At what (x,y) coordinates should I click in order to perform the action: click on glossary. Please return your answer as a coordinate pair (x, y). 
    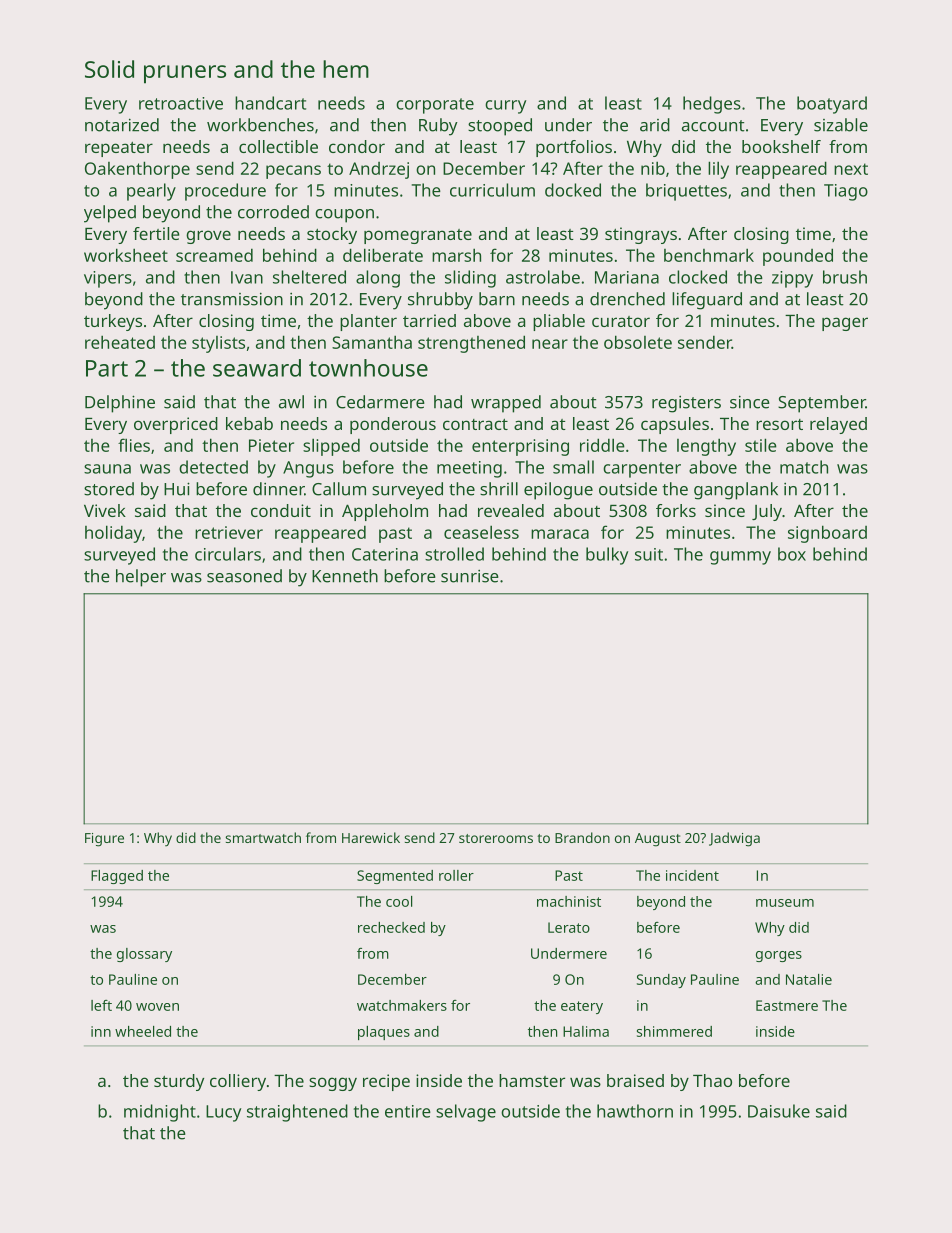
    Looking at the image, I should click on (144, 955).
